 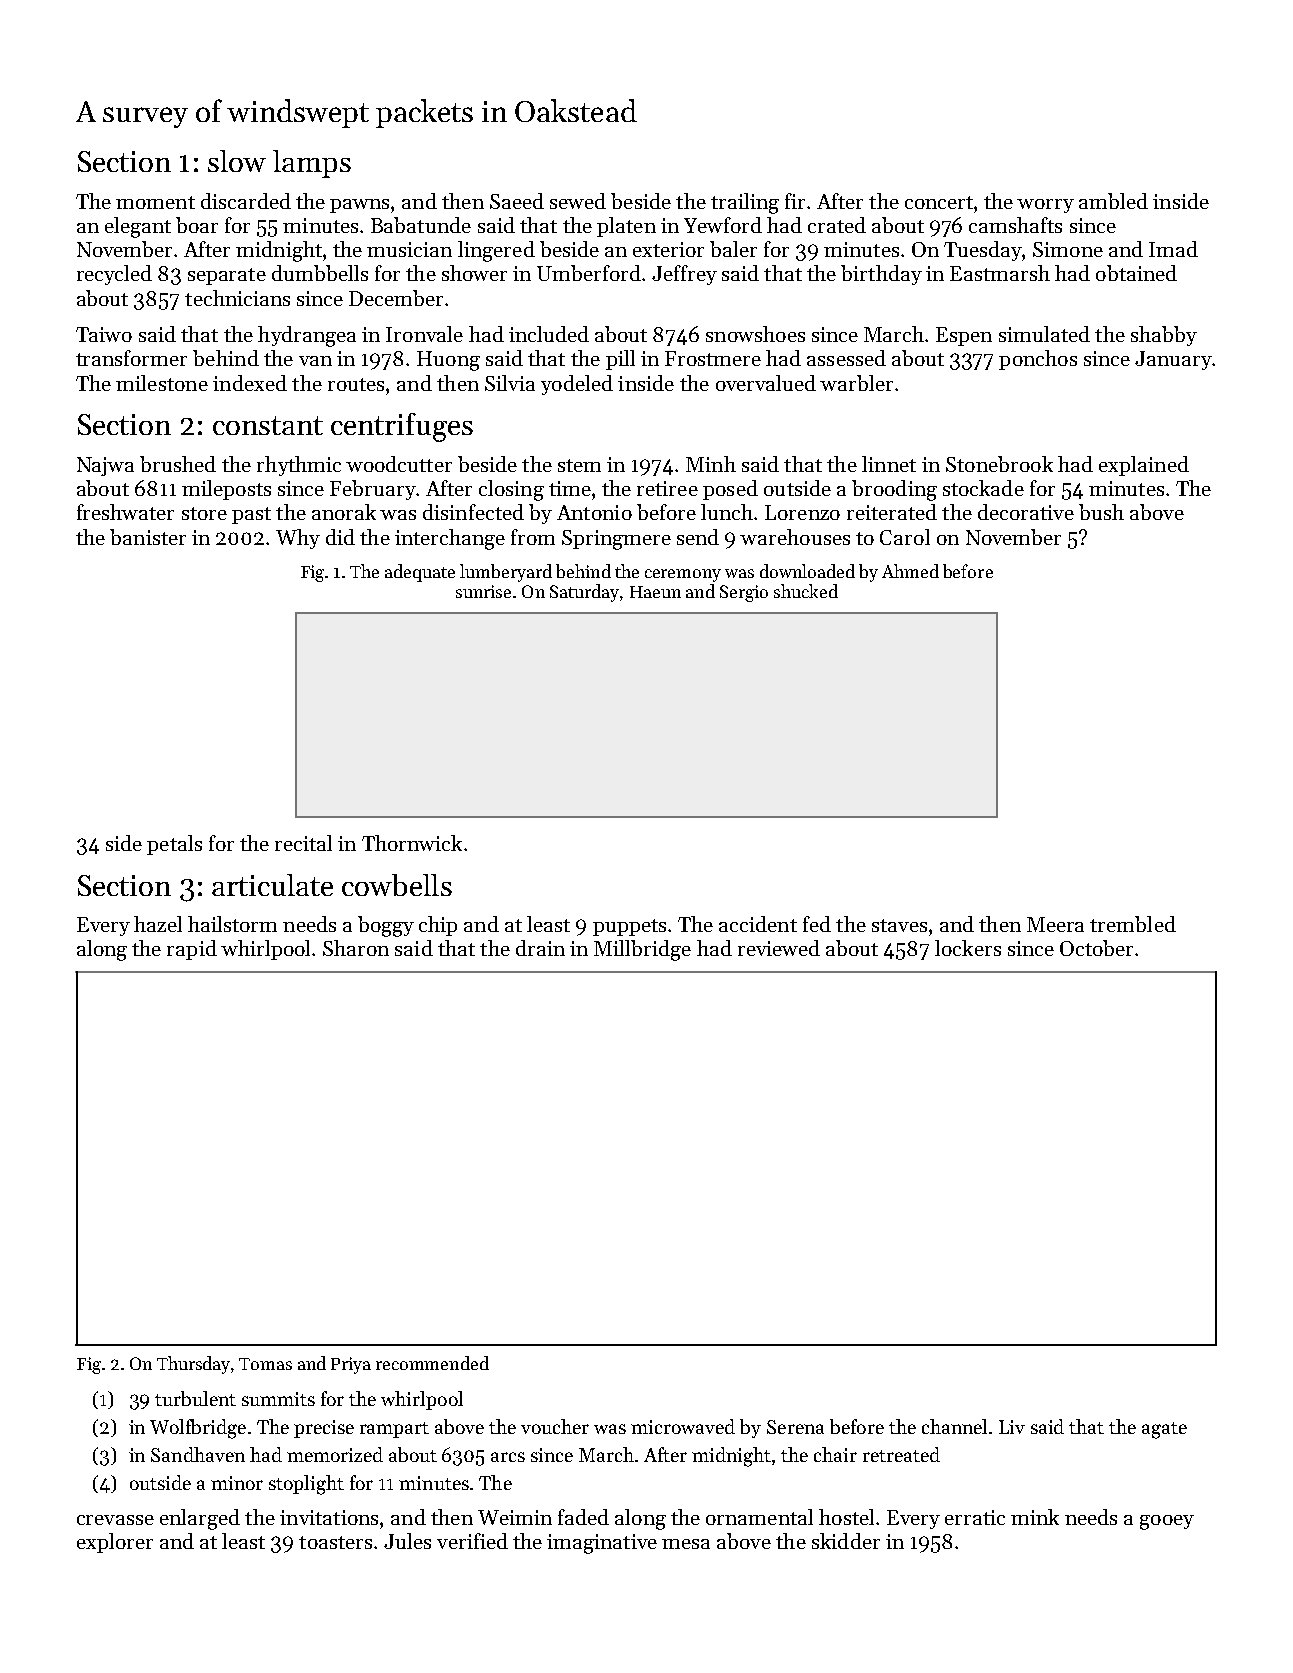 I want to click on fir, so click(x=795, y=201).
